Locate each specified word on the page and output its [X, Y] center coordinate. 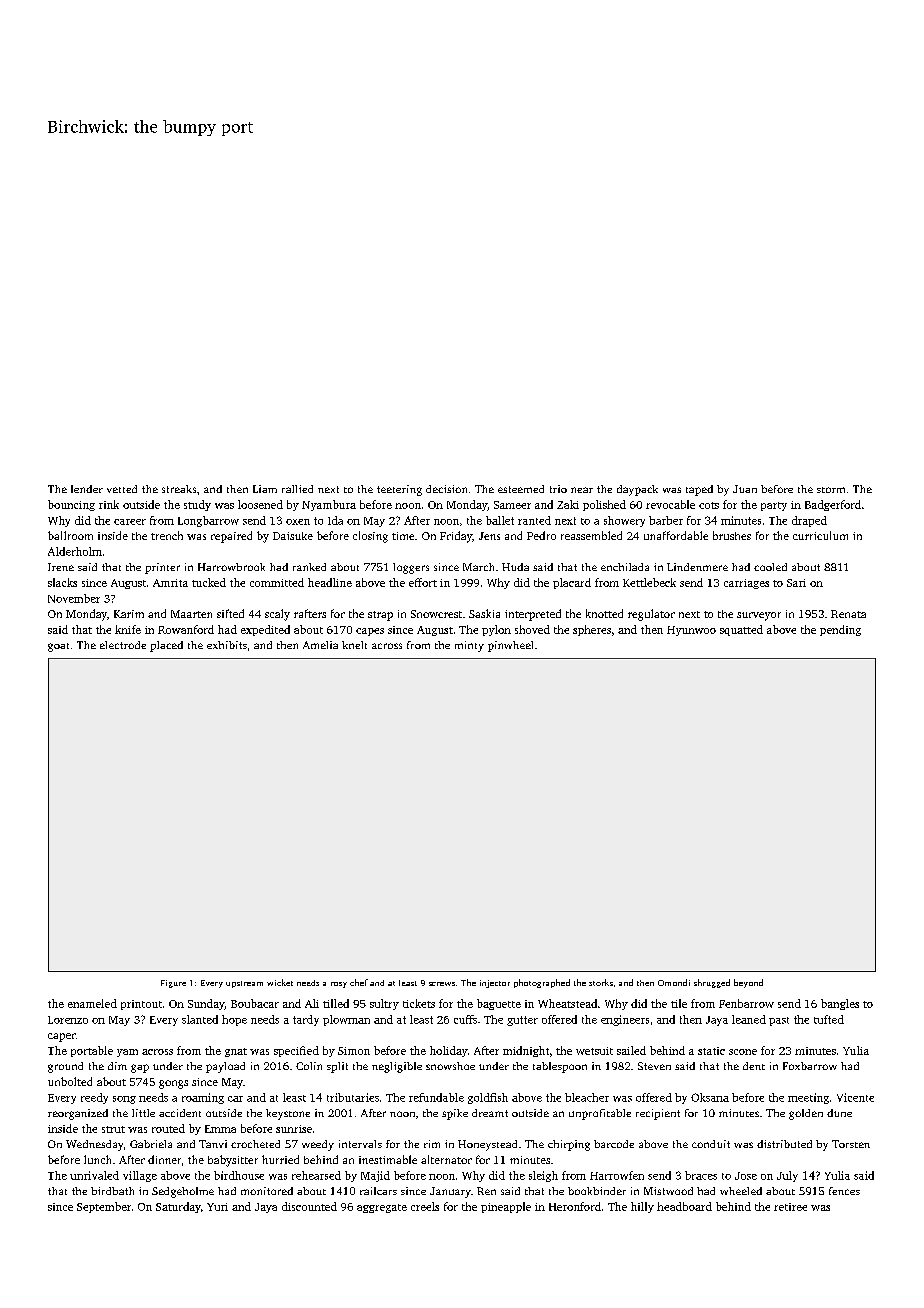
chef [359, 982]
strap [380, 616]
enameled [92, 1003]
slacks [62, 582]
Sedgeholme [183, 1192]
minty [469, 646]
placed [166, 646]
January [450, 1192]
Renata [848, 614]
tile [679, 1003]
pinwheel [510, 646]
